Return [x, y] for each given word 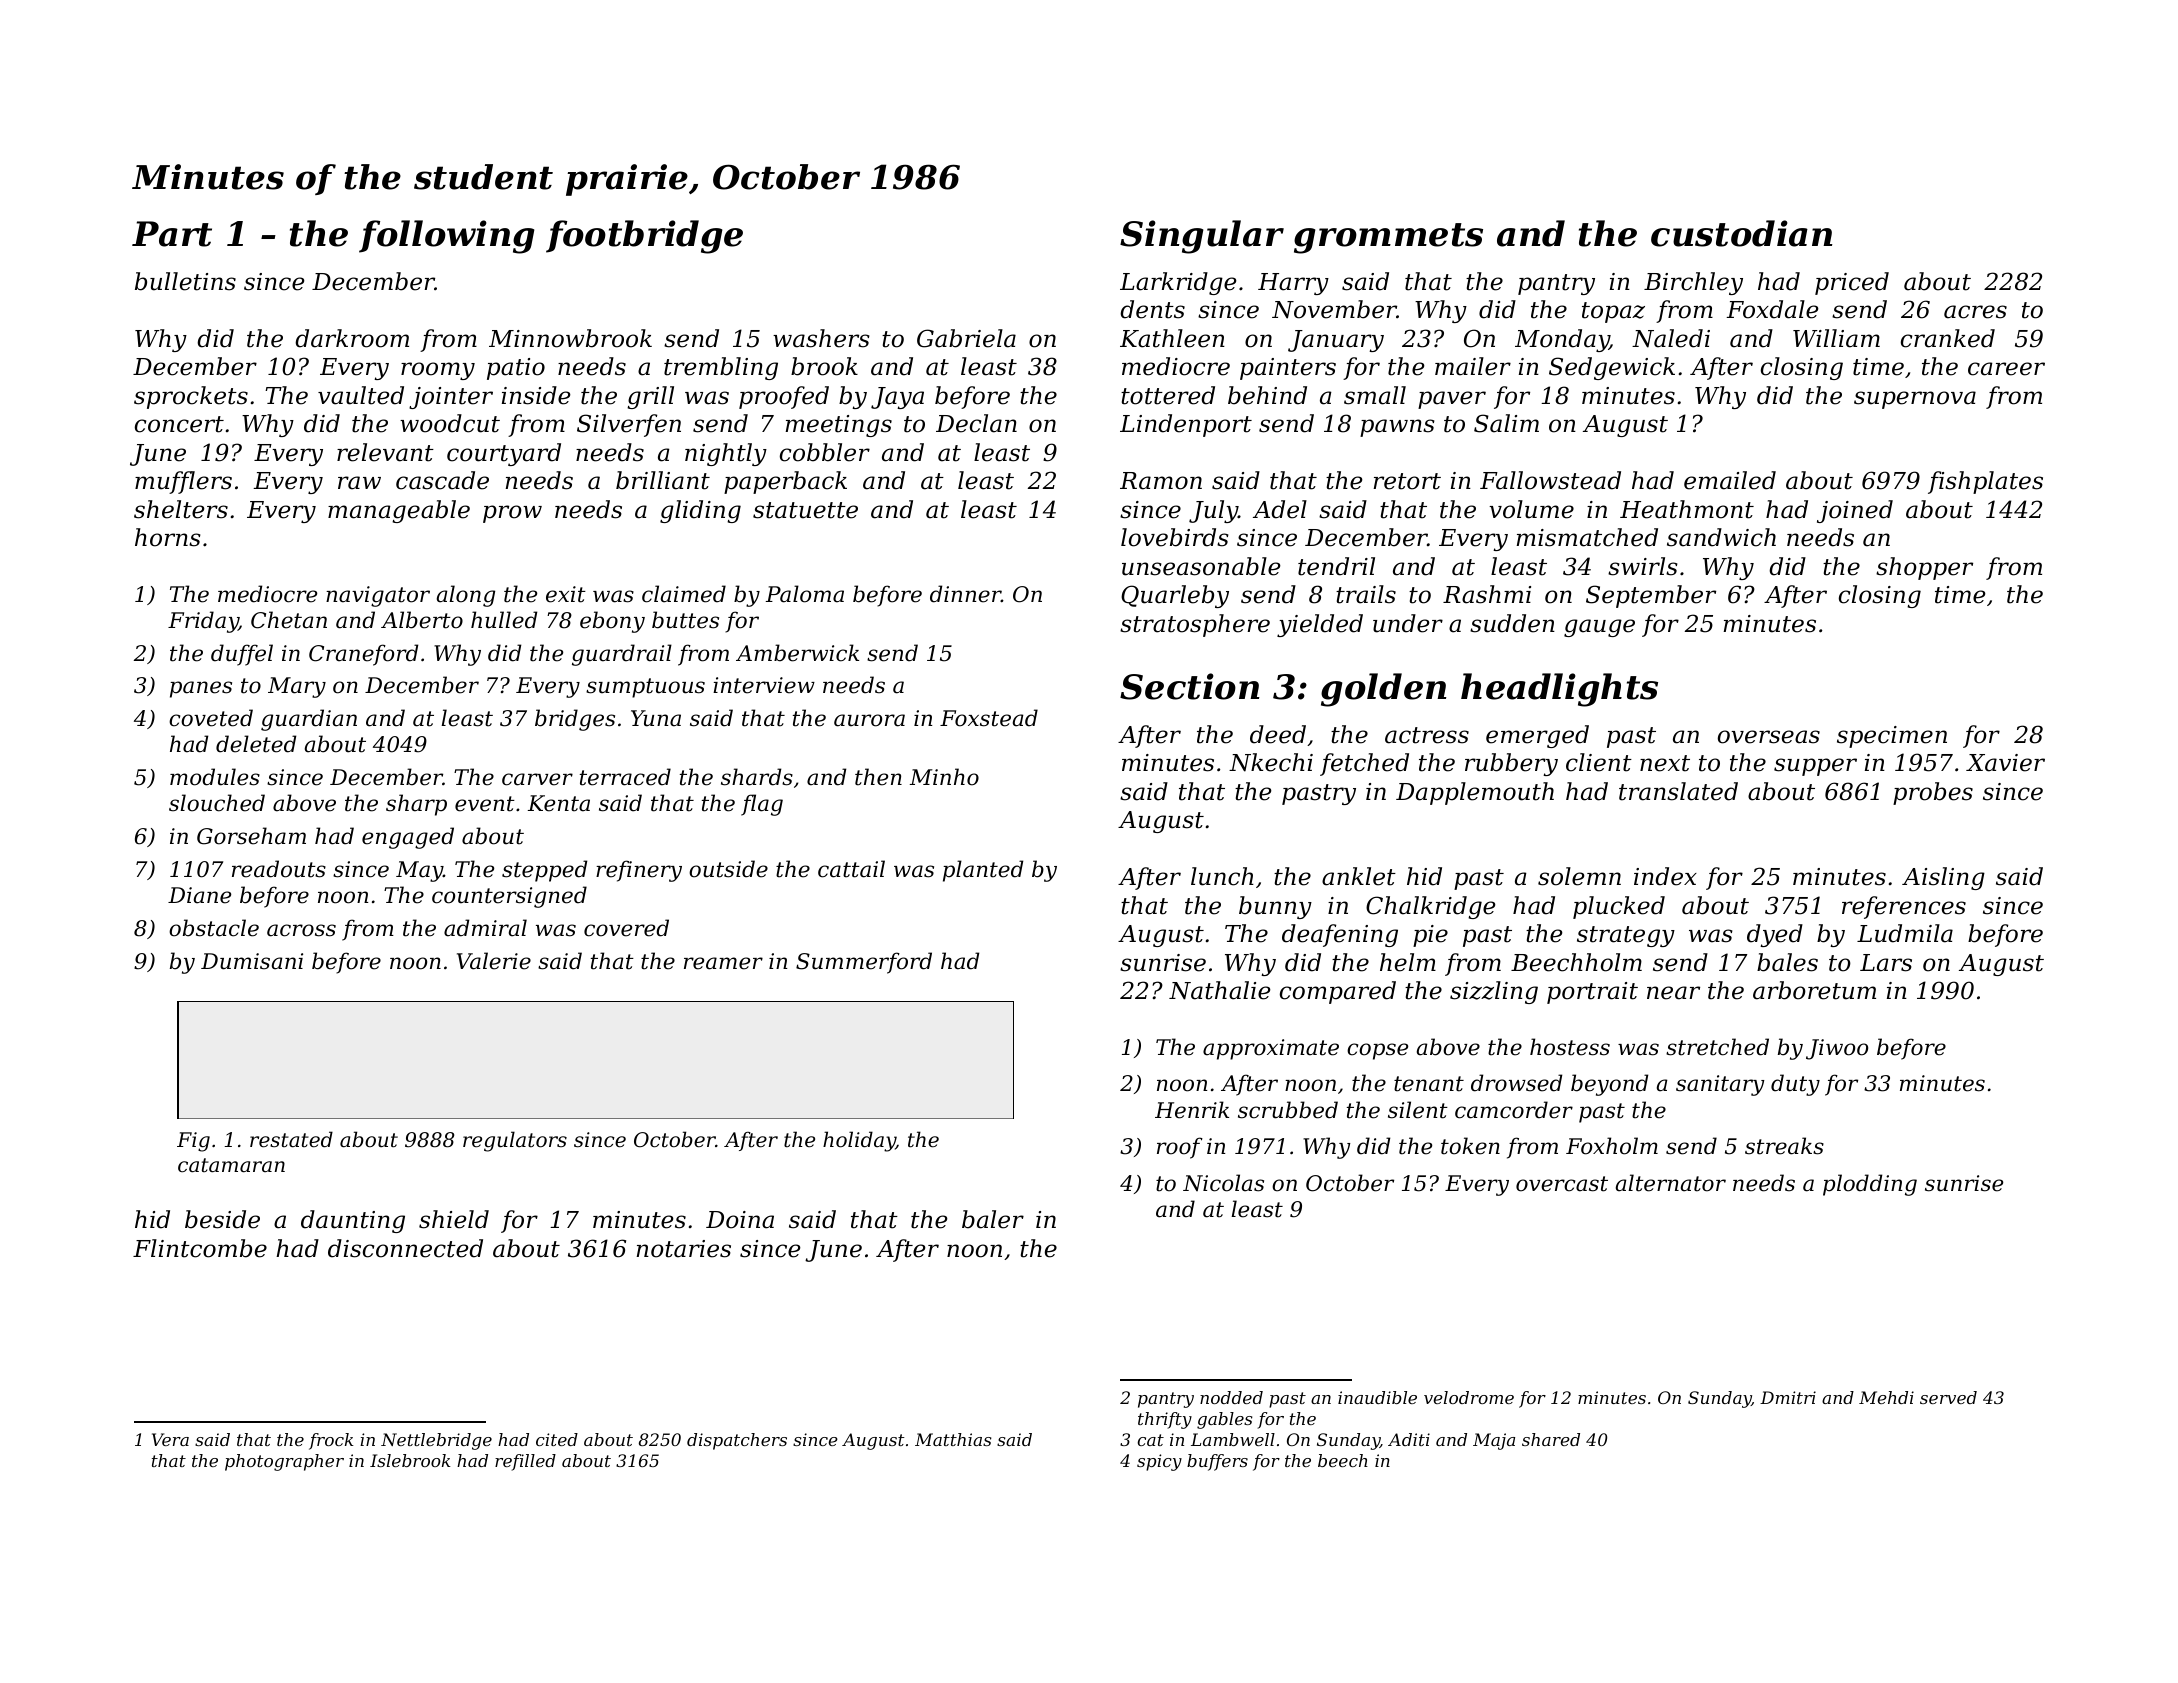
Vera [170, 1439]
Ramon [1161, 481]
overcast [1562, 1184]
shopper [1924, 568]
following [447, 237]
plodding [1870, 1185]
